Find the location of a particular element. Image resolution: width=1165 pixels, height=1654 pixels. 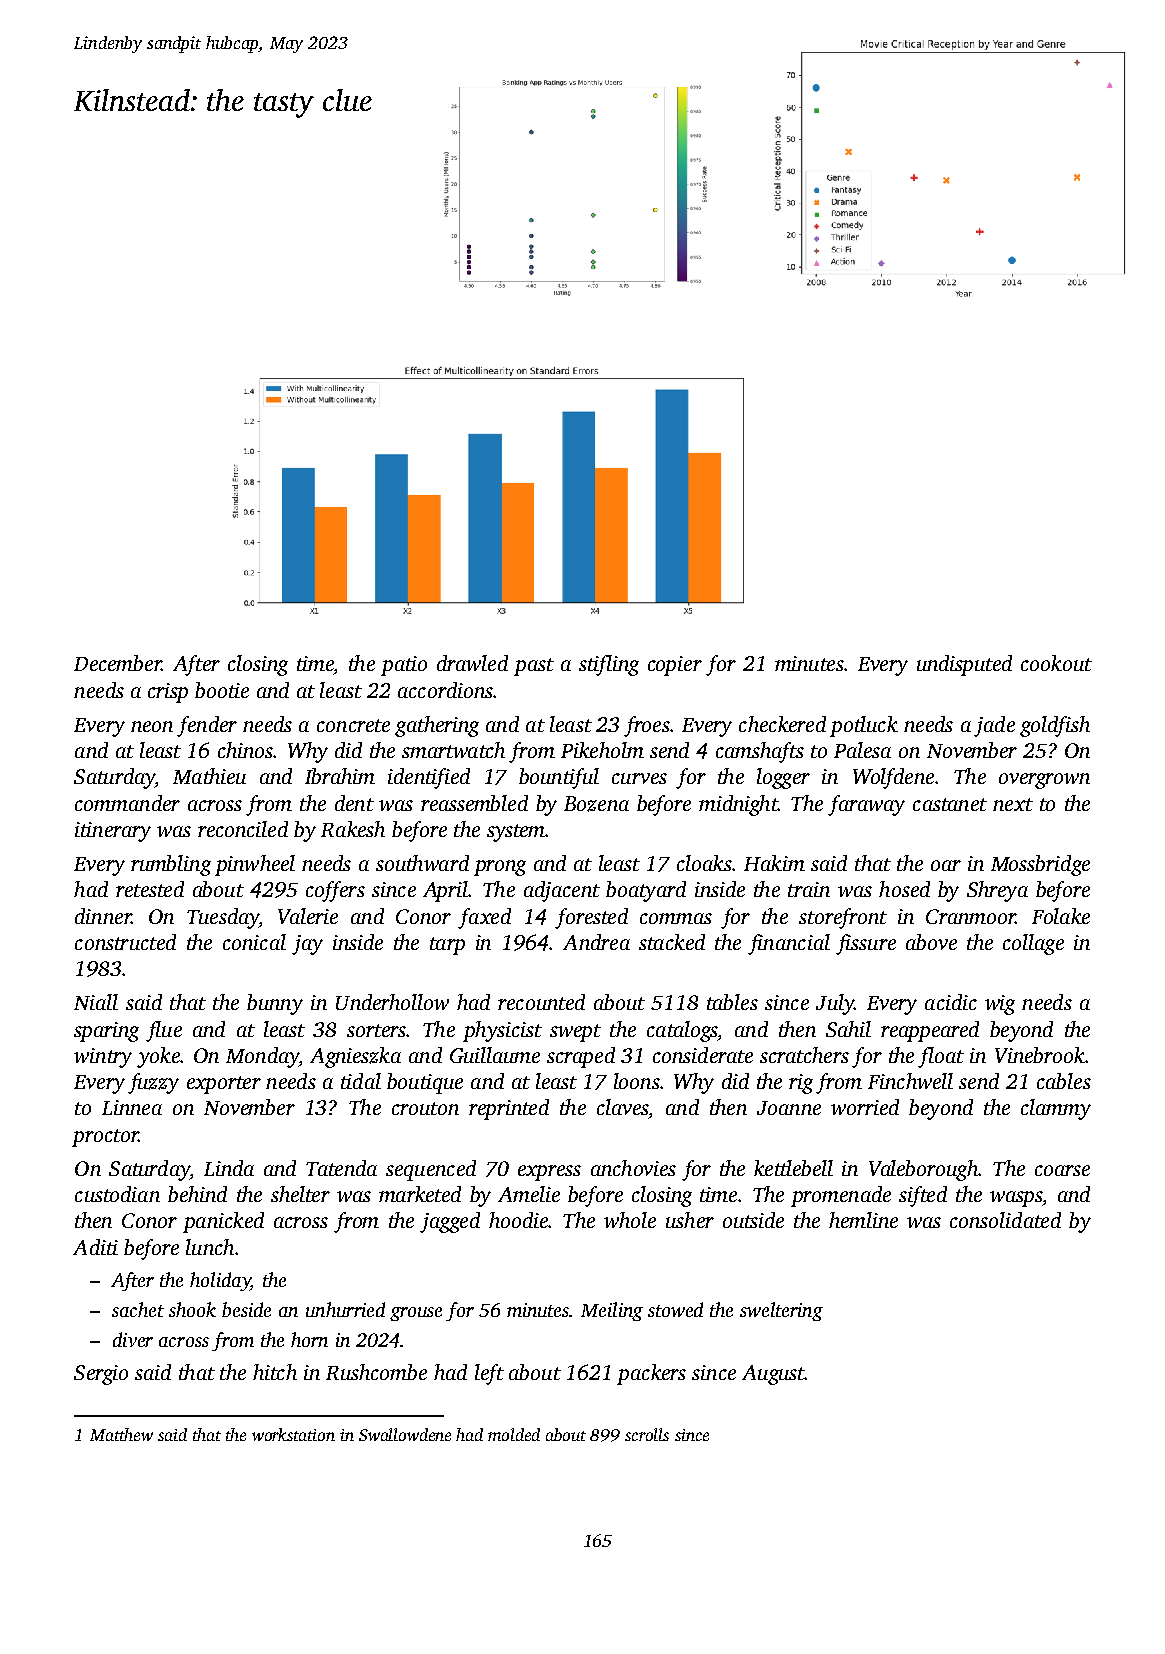

copier is located at coordinates (675, 666).
